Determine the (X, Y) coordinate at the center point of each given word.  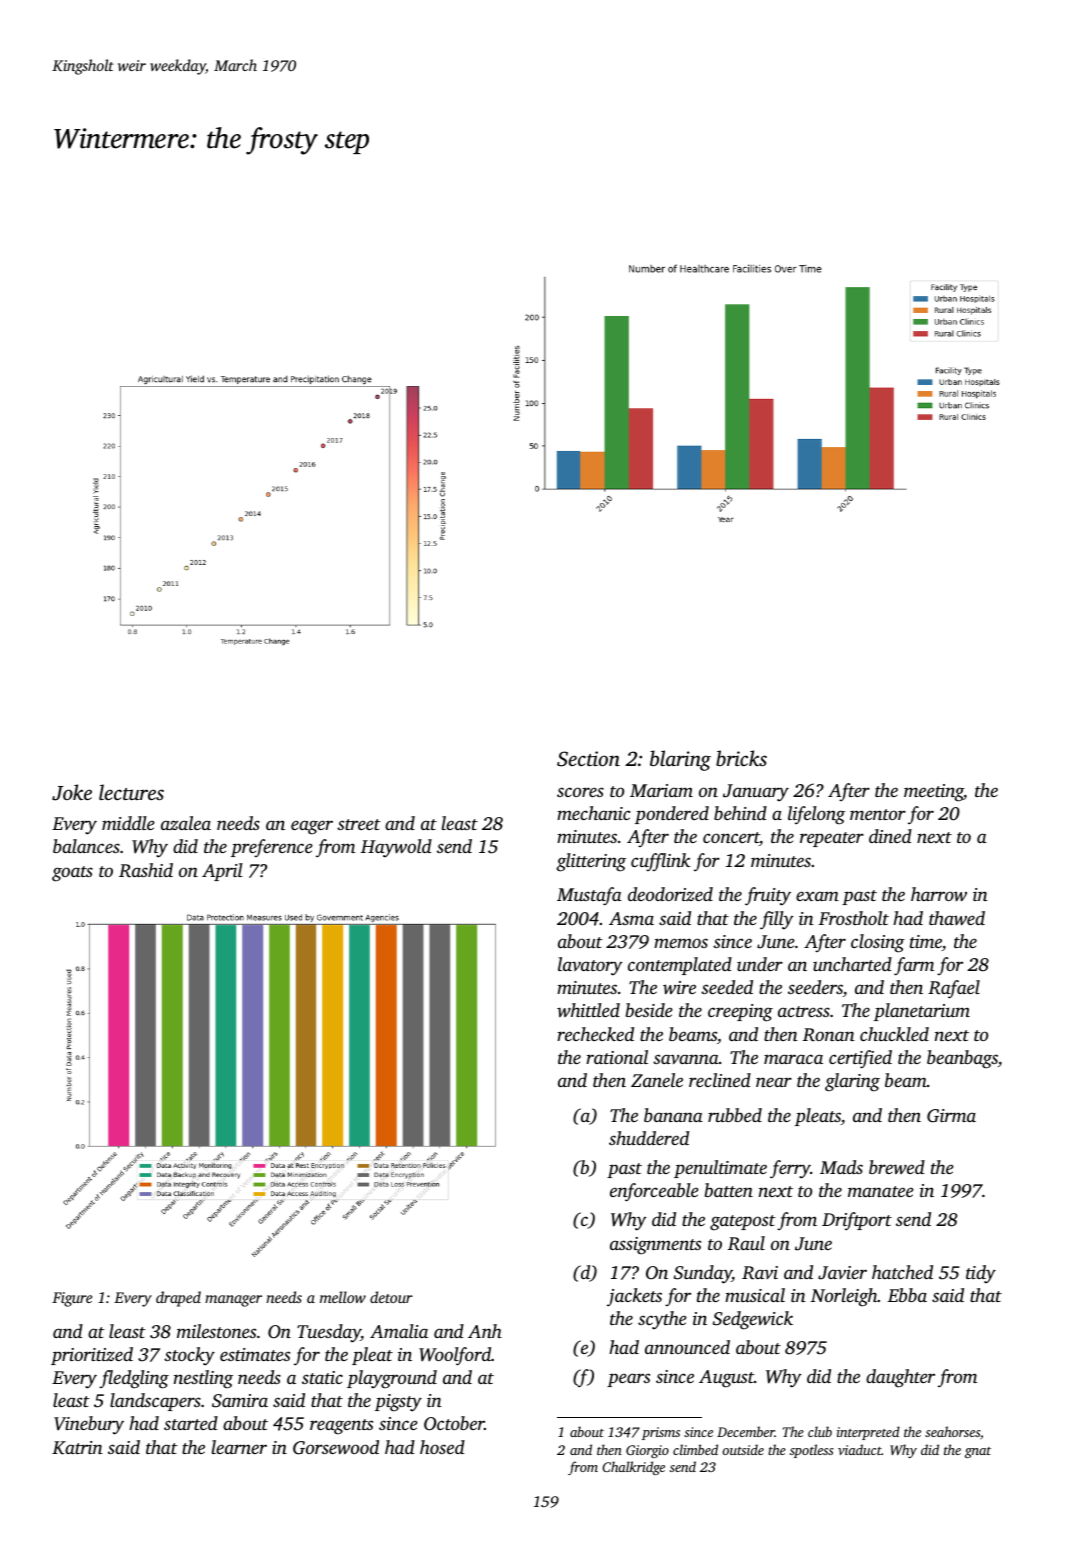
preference (272, 848)
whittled (588, 1010)
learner (239, 1447)
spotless (811, 1451)
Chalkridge (633, 1468)
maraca (793, 1059)
